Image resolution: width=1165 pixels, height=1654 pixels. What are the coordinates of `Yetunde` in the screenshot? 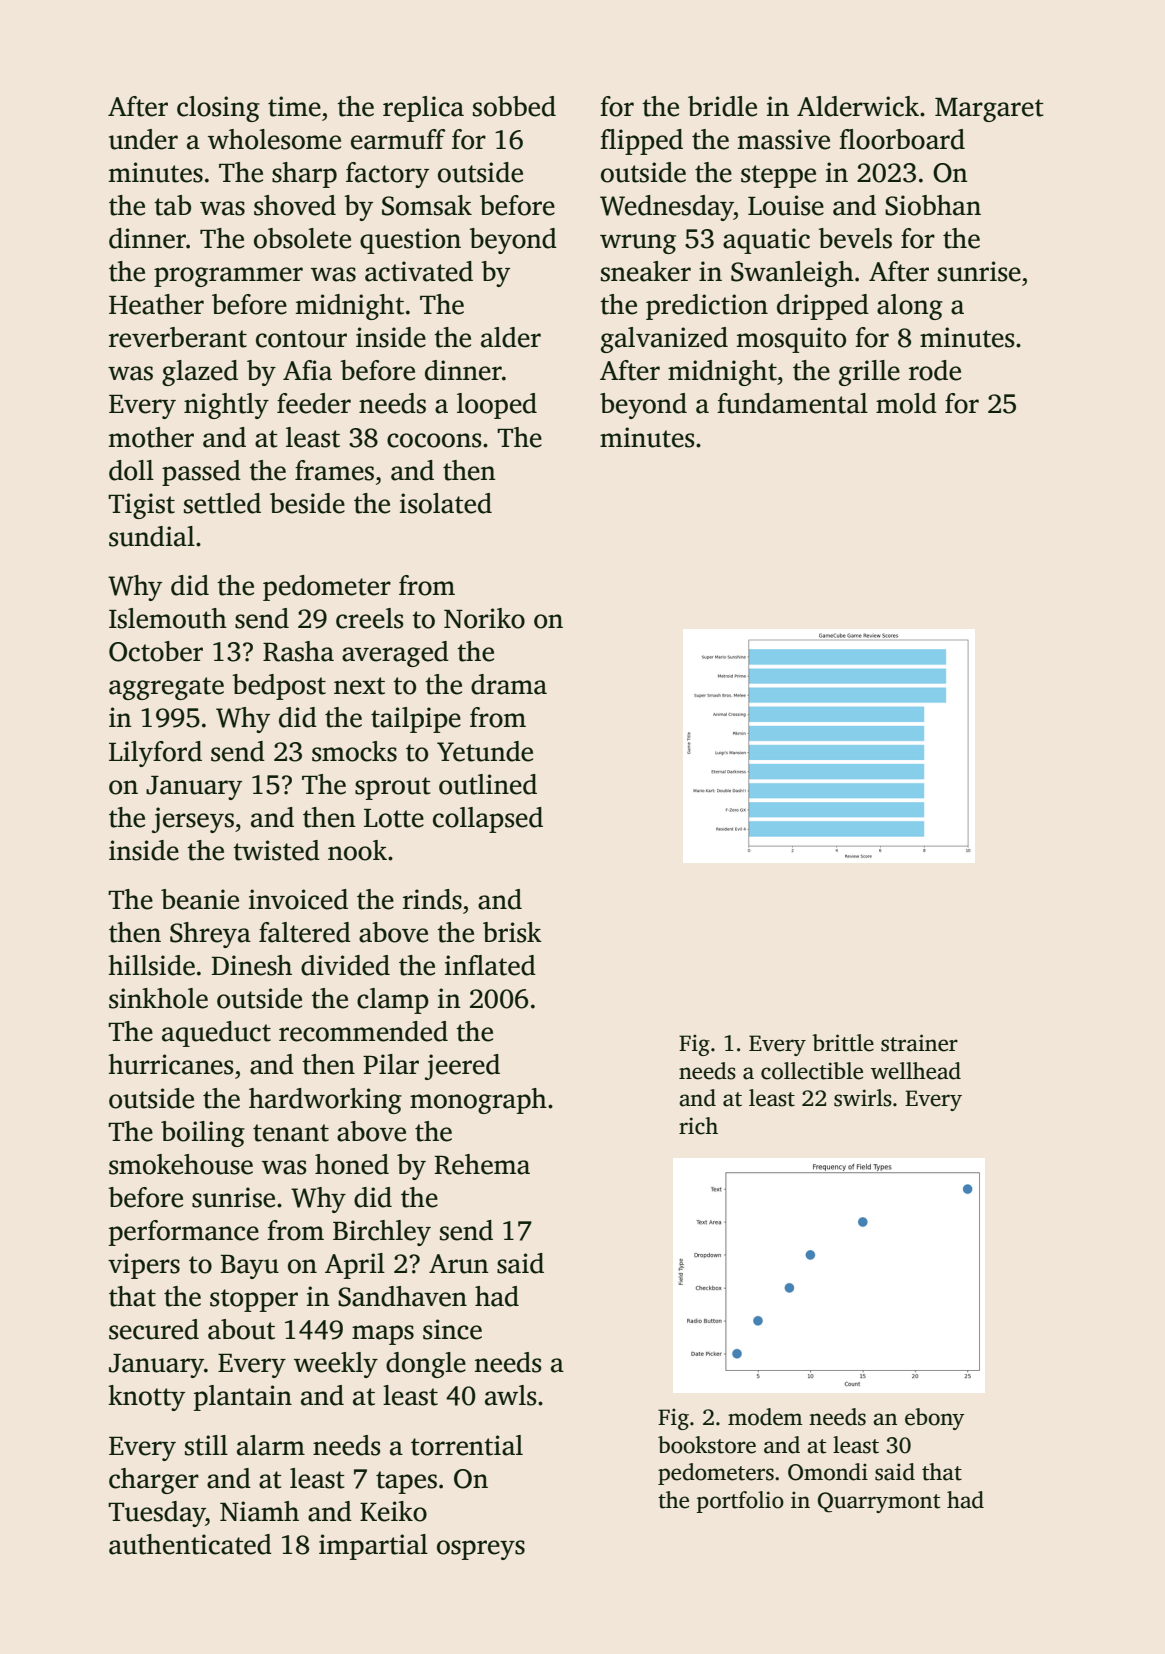 It's located at (485, 751).
